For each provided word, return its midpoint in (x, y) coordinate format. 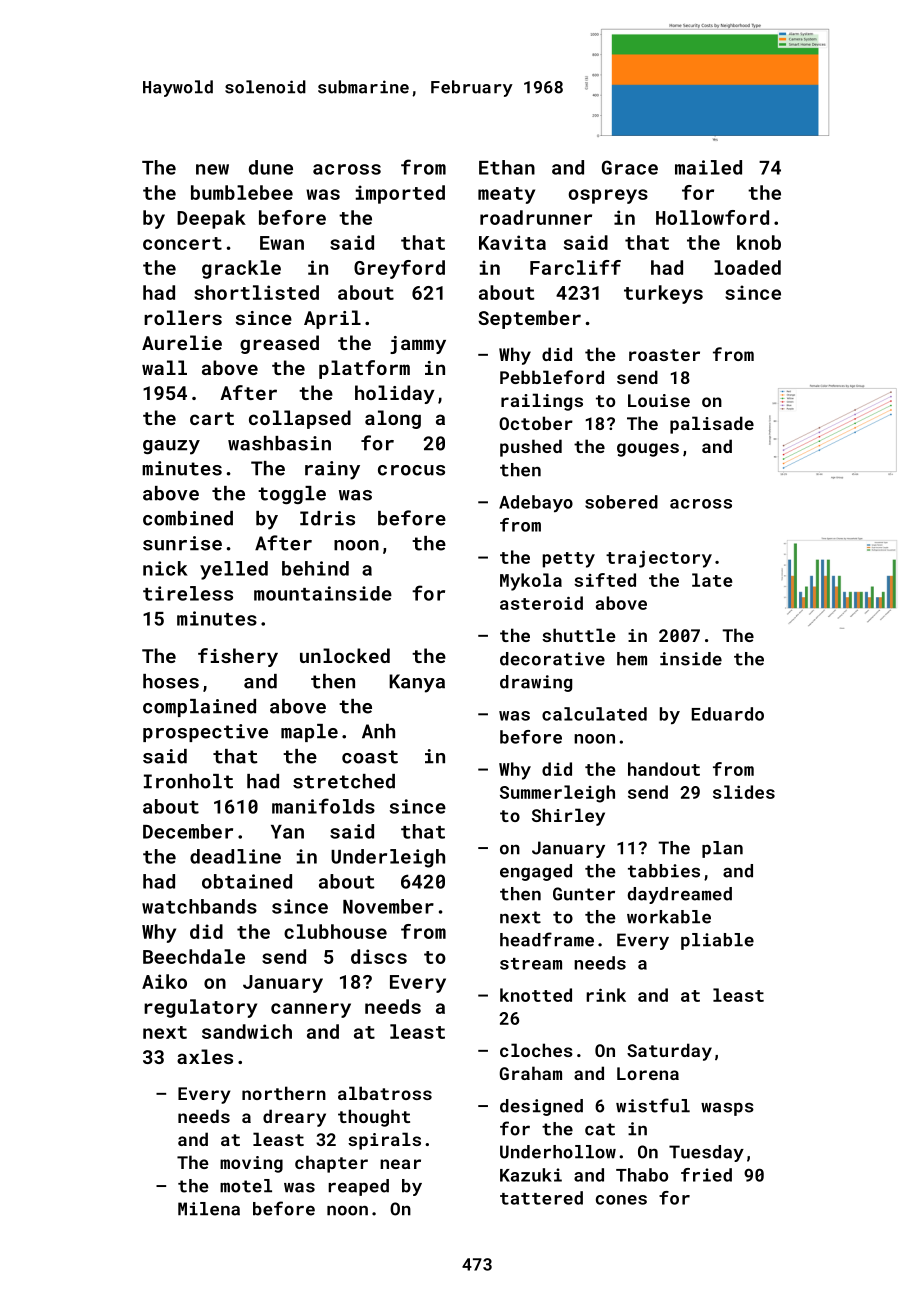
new (212, 169)
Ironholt (188, 781)
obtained (247, 881)
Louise (659, 400)
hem (632, 659)
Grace (630, 167)
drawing (536, 683)
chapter (331, 1164)
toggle (292, 495)
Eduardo (728, 714)
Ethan (507, 167)
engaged (536, 872)
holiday (395, 394)
